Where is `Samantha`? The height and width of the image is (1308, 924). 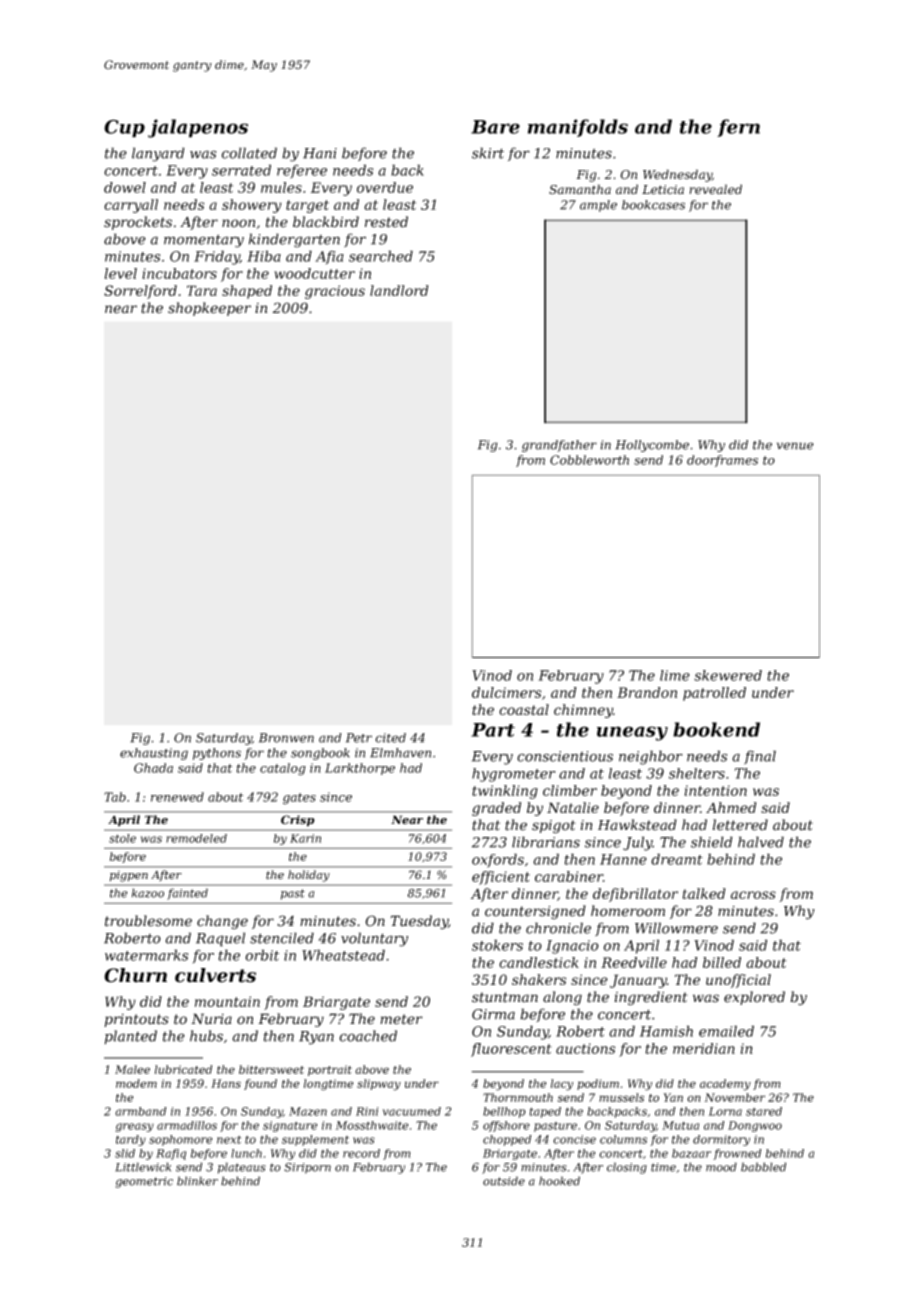
Samantha is located at coordinates (580, 189).
